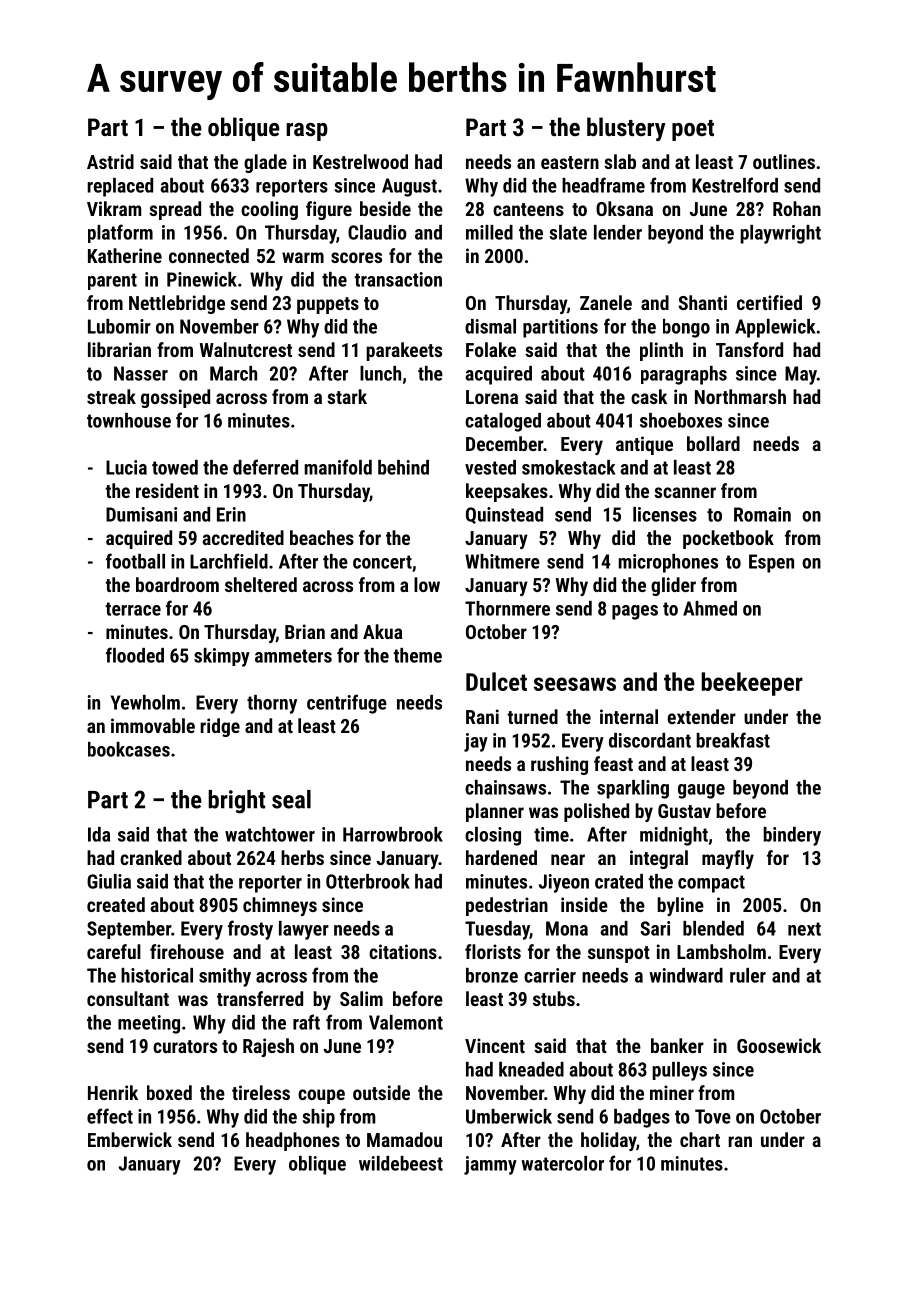 The width and height of the screenshot is (908, 1316). What do you see at coordinates (338, 467) in the screenshot?
I see `manifold` at bounding box center [338, 467].
